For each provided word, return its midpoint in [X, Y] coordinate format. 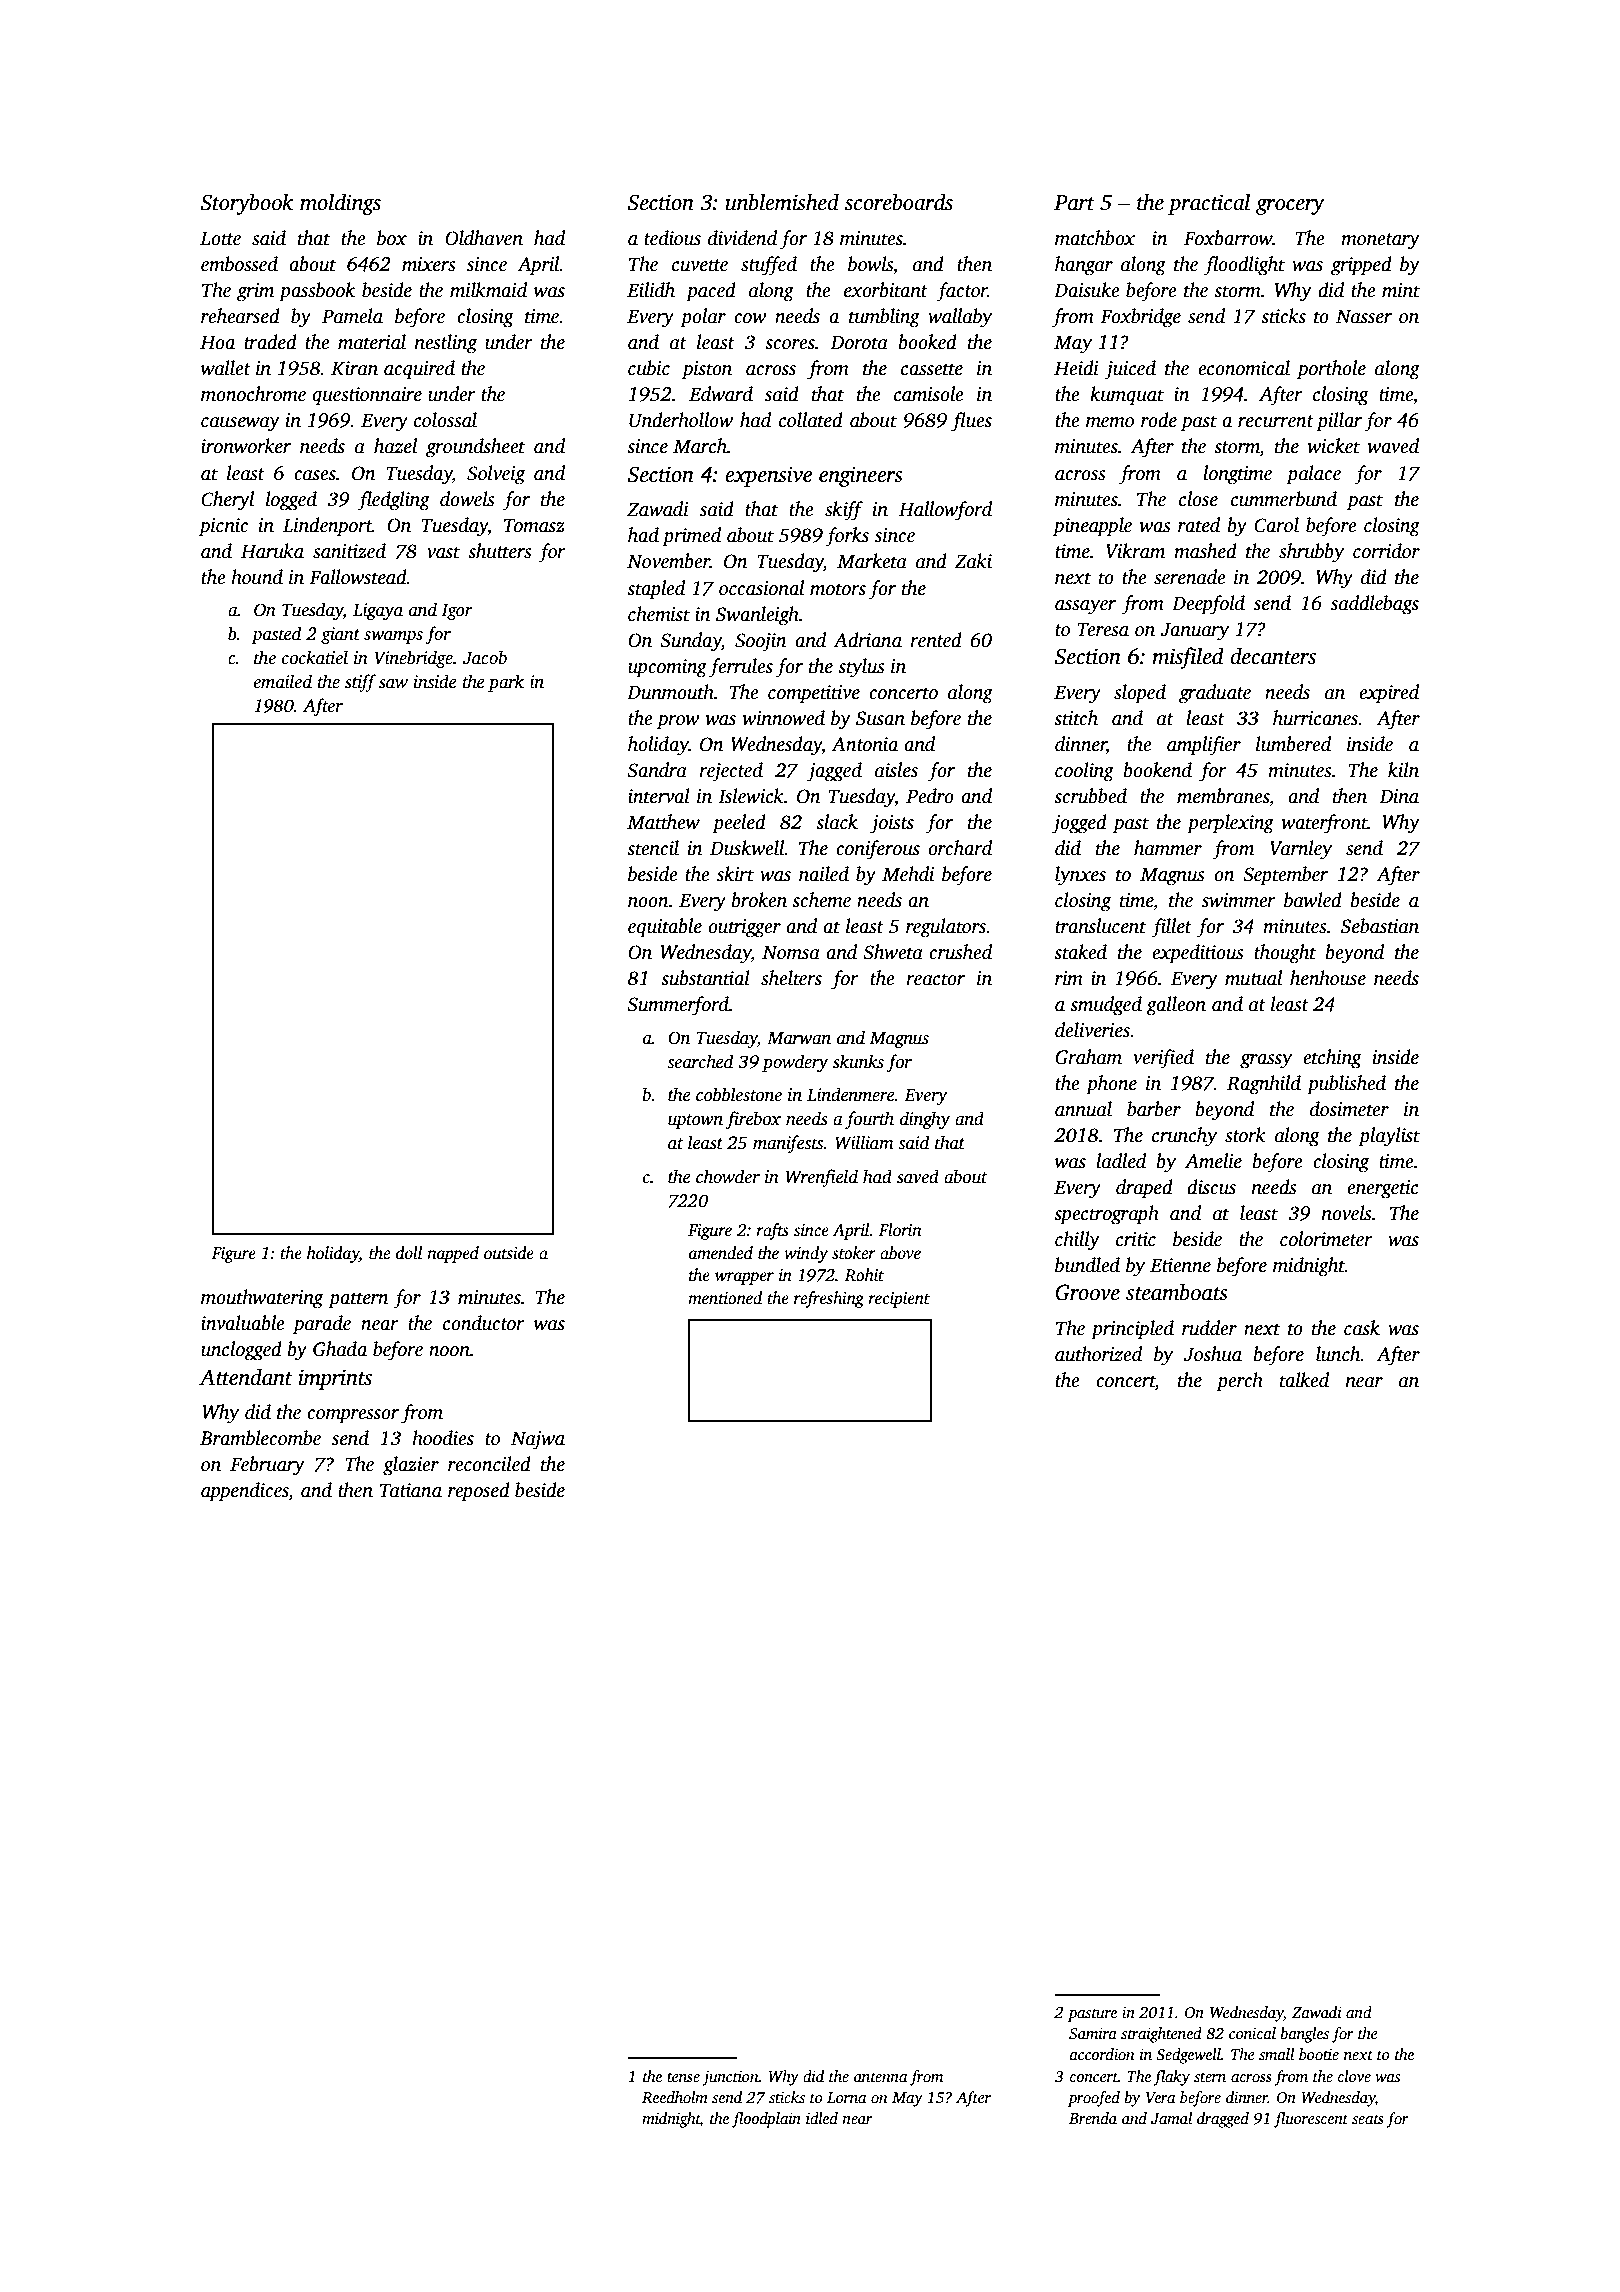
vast [443, 552]
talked [1304, 1380]
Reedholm [675, 2097]
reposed [479, 1492]
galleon [1176, 1006]
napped [453, 1254]
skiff [844, 511]
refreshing [829, 1299]
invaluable [243, 1323]
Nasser [1364, 316]
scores [790, 344]
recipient [899, 1300]
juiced [1130, 370]
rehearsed [240, 316]
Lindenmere [851, 1094]
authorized [1098, 1354]
